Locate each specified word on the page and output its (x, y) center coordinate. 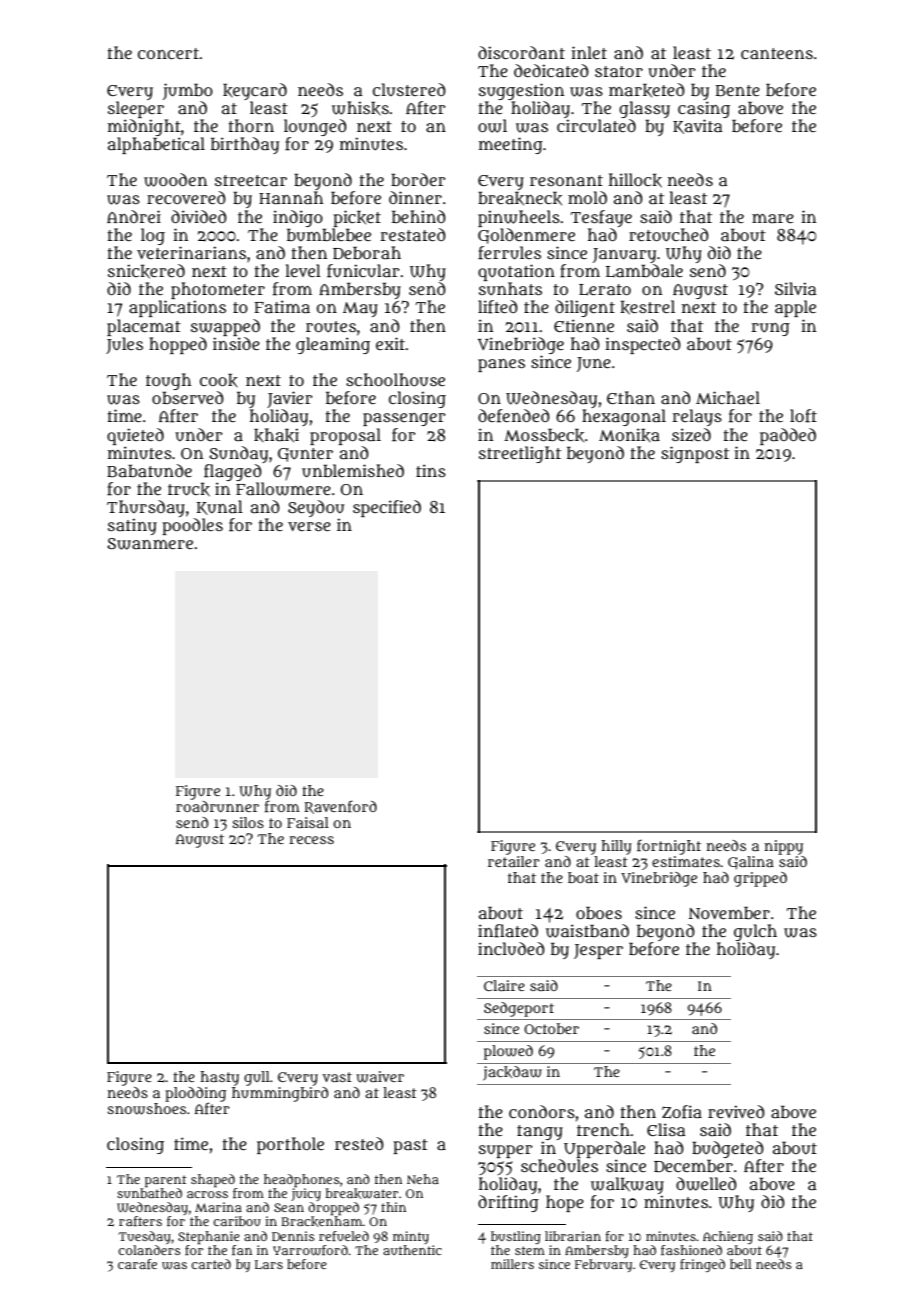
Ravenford (340, 807)
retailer (514, 861)
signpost (695, 454)
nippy (783, 847)
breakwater (361, 1193)
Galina (751, 863)
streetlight (520, 454)
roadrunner (217, 806)
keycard (255, 91)
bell (740, 1264)
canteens (777, 53)
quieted (135, 436)
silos (248, 822)
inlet (589, 52)
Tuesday (144, 1237)
